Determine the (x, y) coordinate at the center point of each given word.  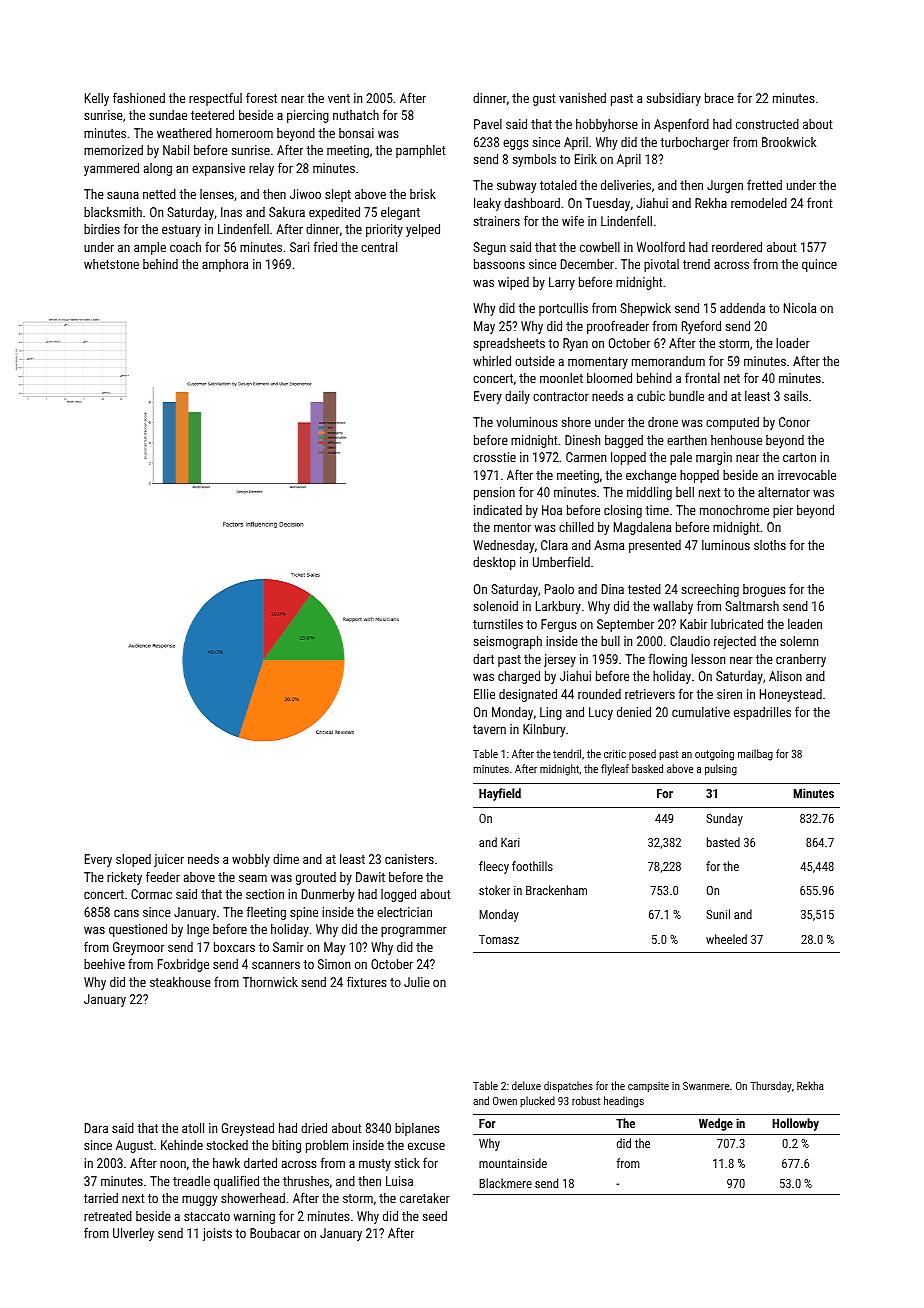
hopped (699, 476)
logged (398, 895)
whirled (492, 361)
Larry (562, 283)
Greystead (248, 1129)
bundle (686, 396)
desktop (494, 563)
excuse (426, 1146)
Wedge (716, 1124)
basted (723, 842)
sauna (123, 195)
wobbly (251, 860)
